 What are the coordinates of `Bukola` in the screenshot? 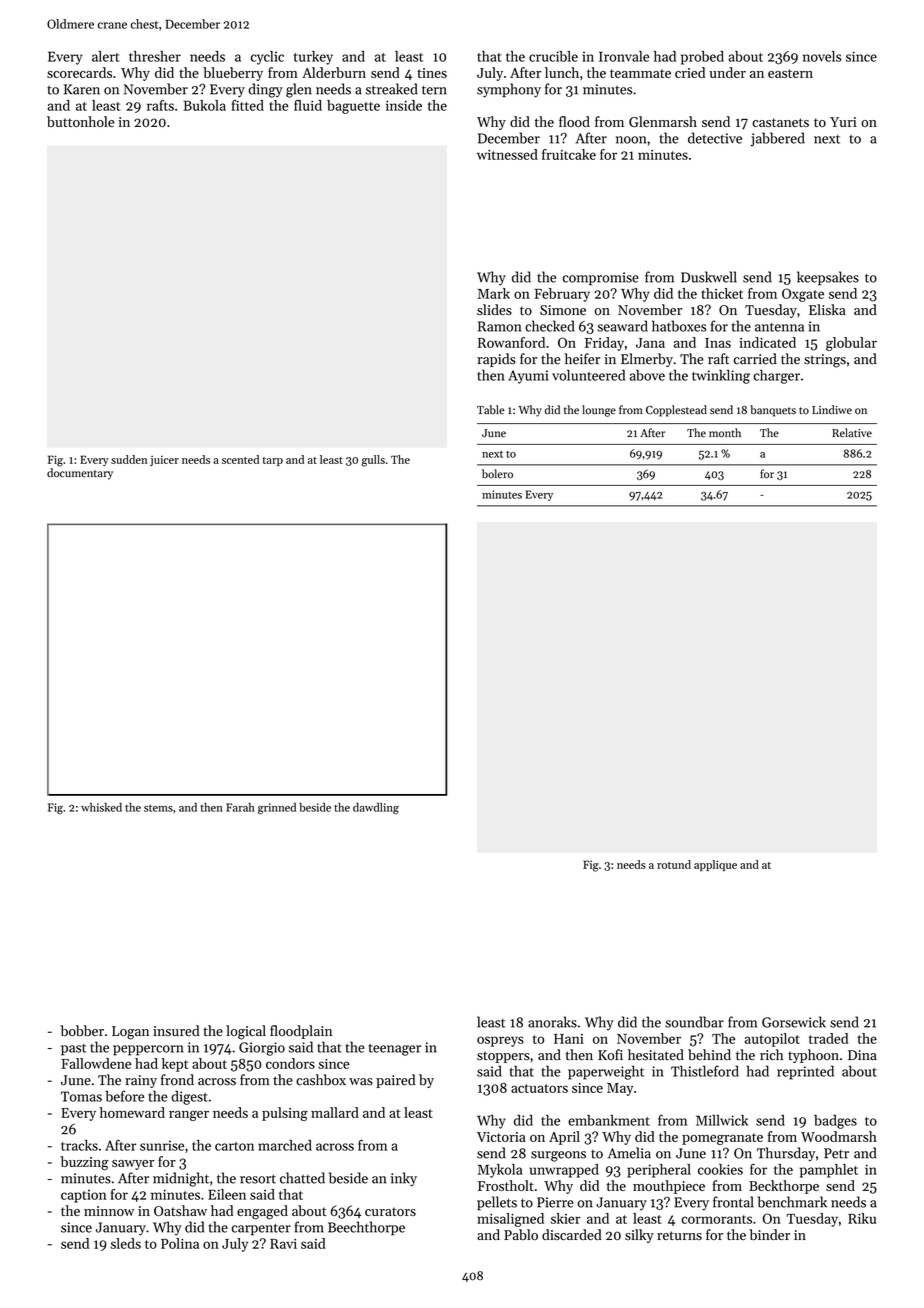 It's located at (204, 105).
